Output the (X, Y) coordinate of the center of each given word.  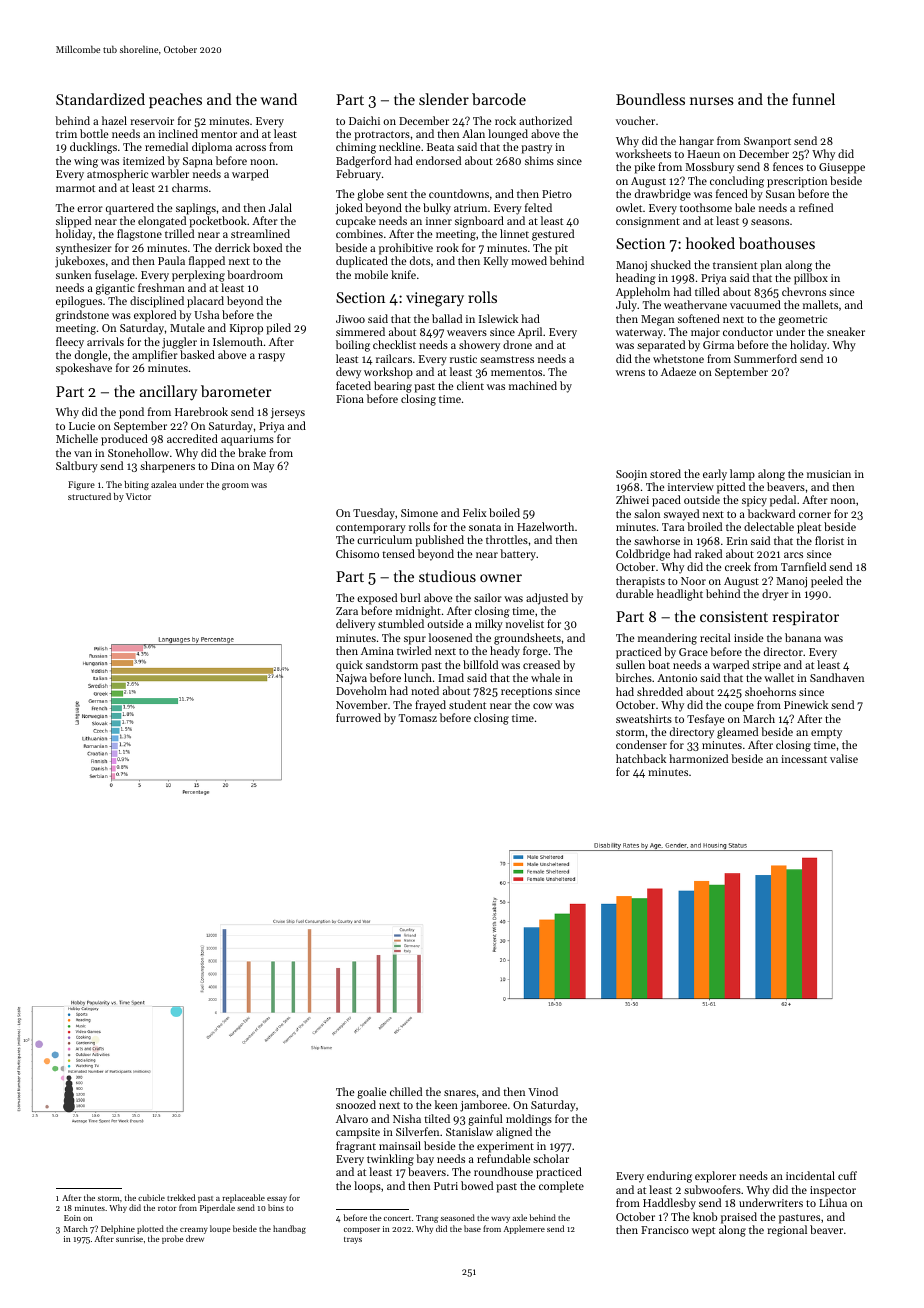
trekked (181, 1197)
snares (460, 1093)
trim (66, 134)
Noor (693, 581)
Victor (138, 496)
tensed (398, 553)
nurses (712, 101)
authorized (545, 120)
